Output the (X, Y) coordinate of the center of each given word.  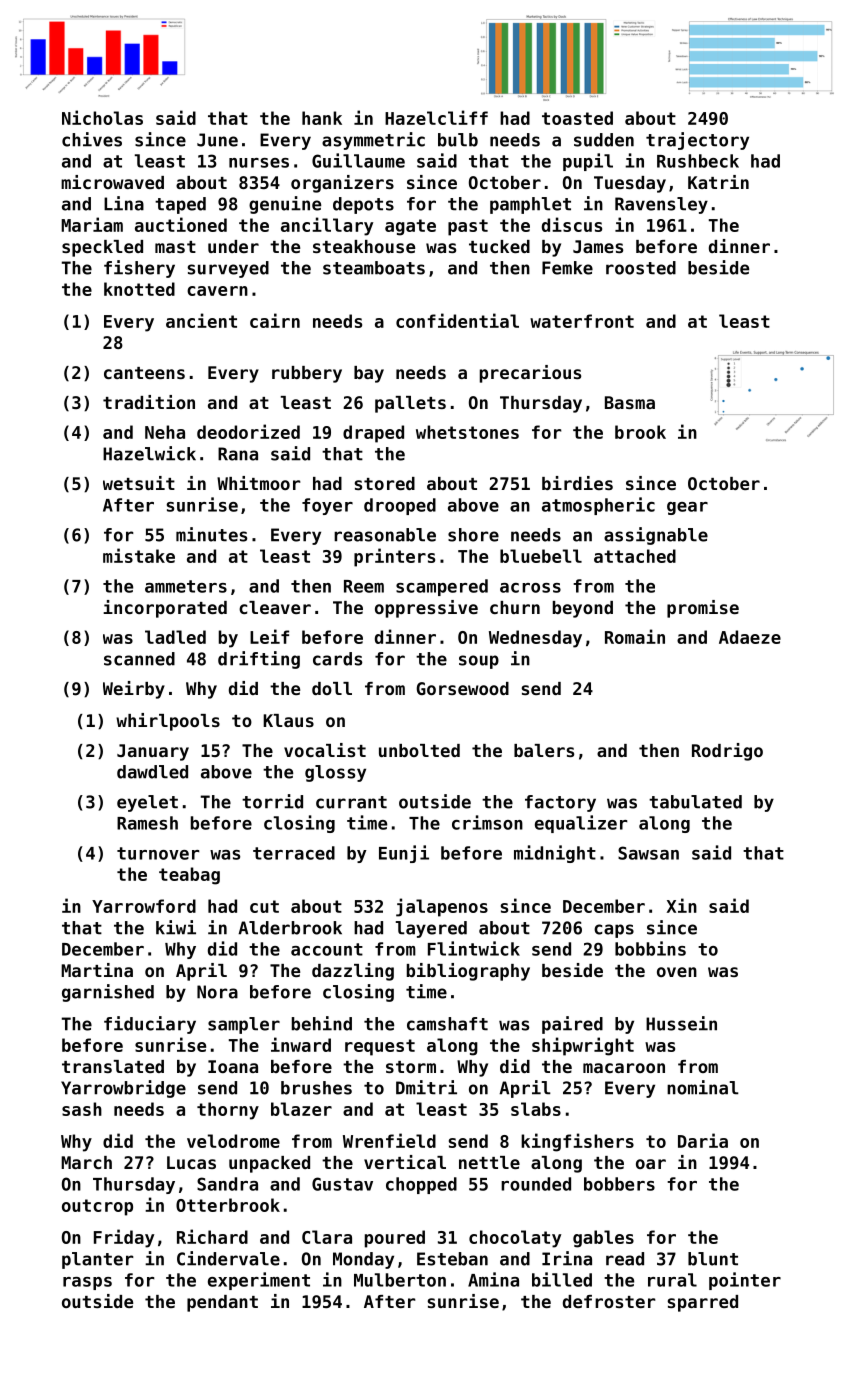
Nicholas (102, 117)
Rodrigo (727, 752)
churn (515, 607)
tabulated (695, 802)
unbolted (419, 750)
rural (672, 1280)
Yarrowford (144, 906)
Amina (493, 1279)
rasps (87, 1283)
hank (322, 118)
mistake (139, 555)
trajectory (697, 141)
